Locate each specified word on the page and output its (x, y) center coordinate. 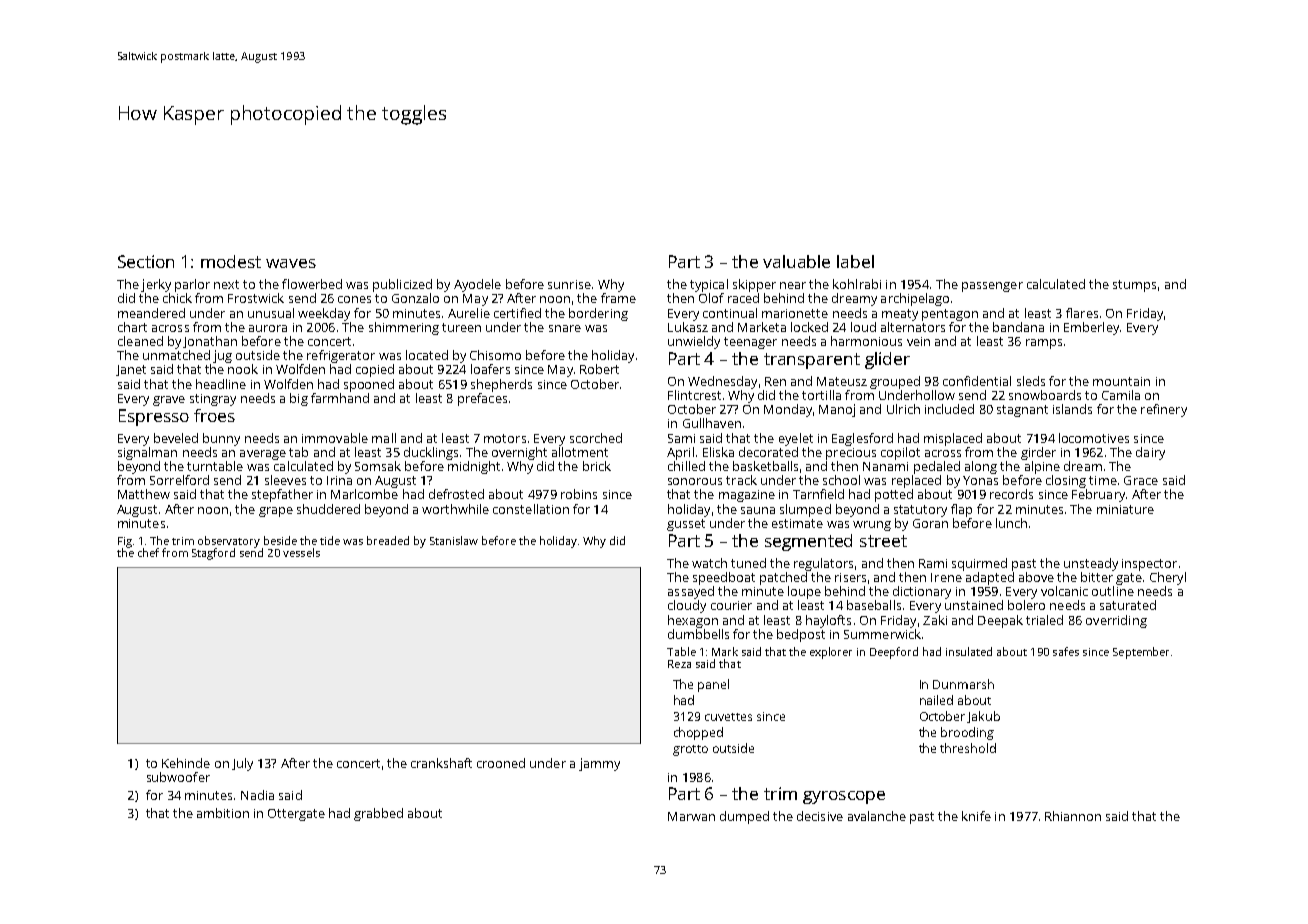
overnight (519, 453)
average (263, 455)
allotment (580, 452)
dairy (1150, 453)
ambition (223, 813)
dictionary (922, 592)
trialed (1044, 620)
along (981, 467)
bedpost (801, 635)
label (855, 261)
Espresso (154, 417)
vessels (301, 552)
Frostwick (256, 298)
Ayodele (477, 285)
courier (731, 605)
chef (148, 552)
